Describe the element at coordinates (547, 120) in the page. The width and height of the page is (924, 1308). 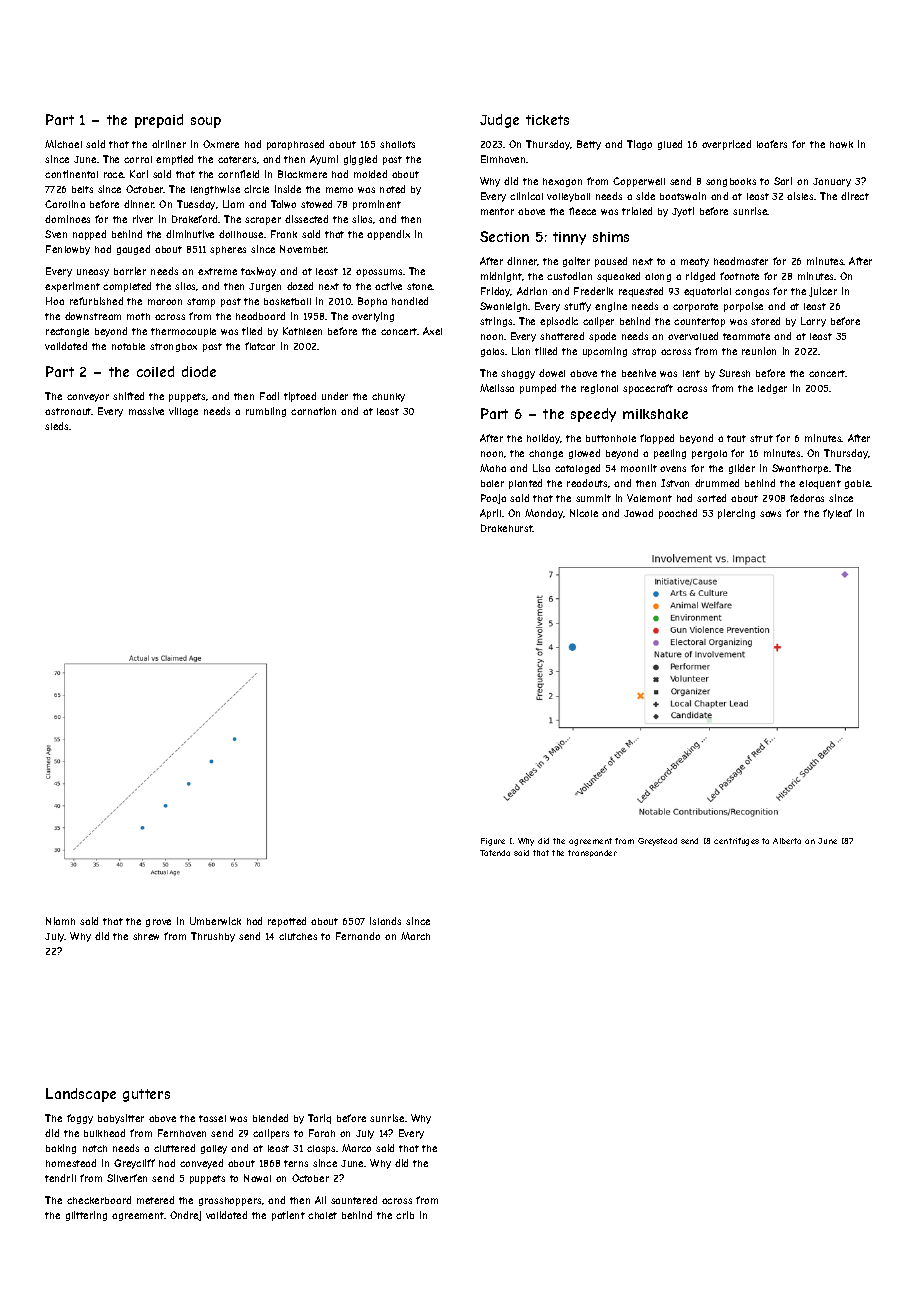
I see `tickets` at that location.
